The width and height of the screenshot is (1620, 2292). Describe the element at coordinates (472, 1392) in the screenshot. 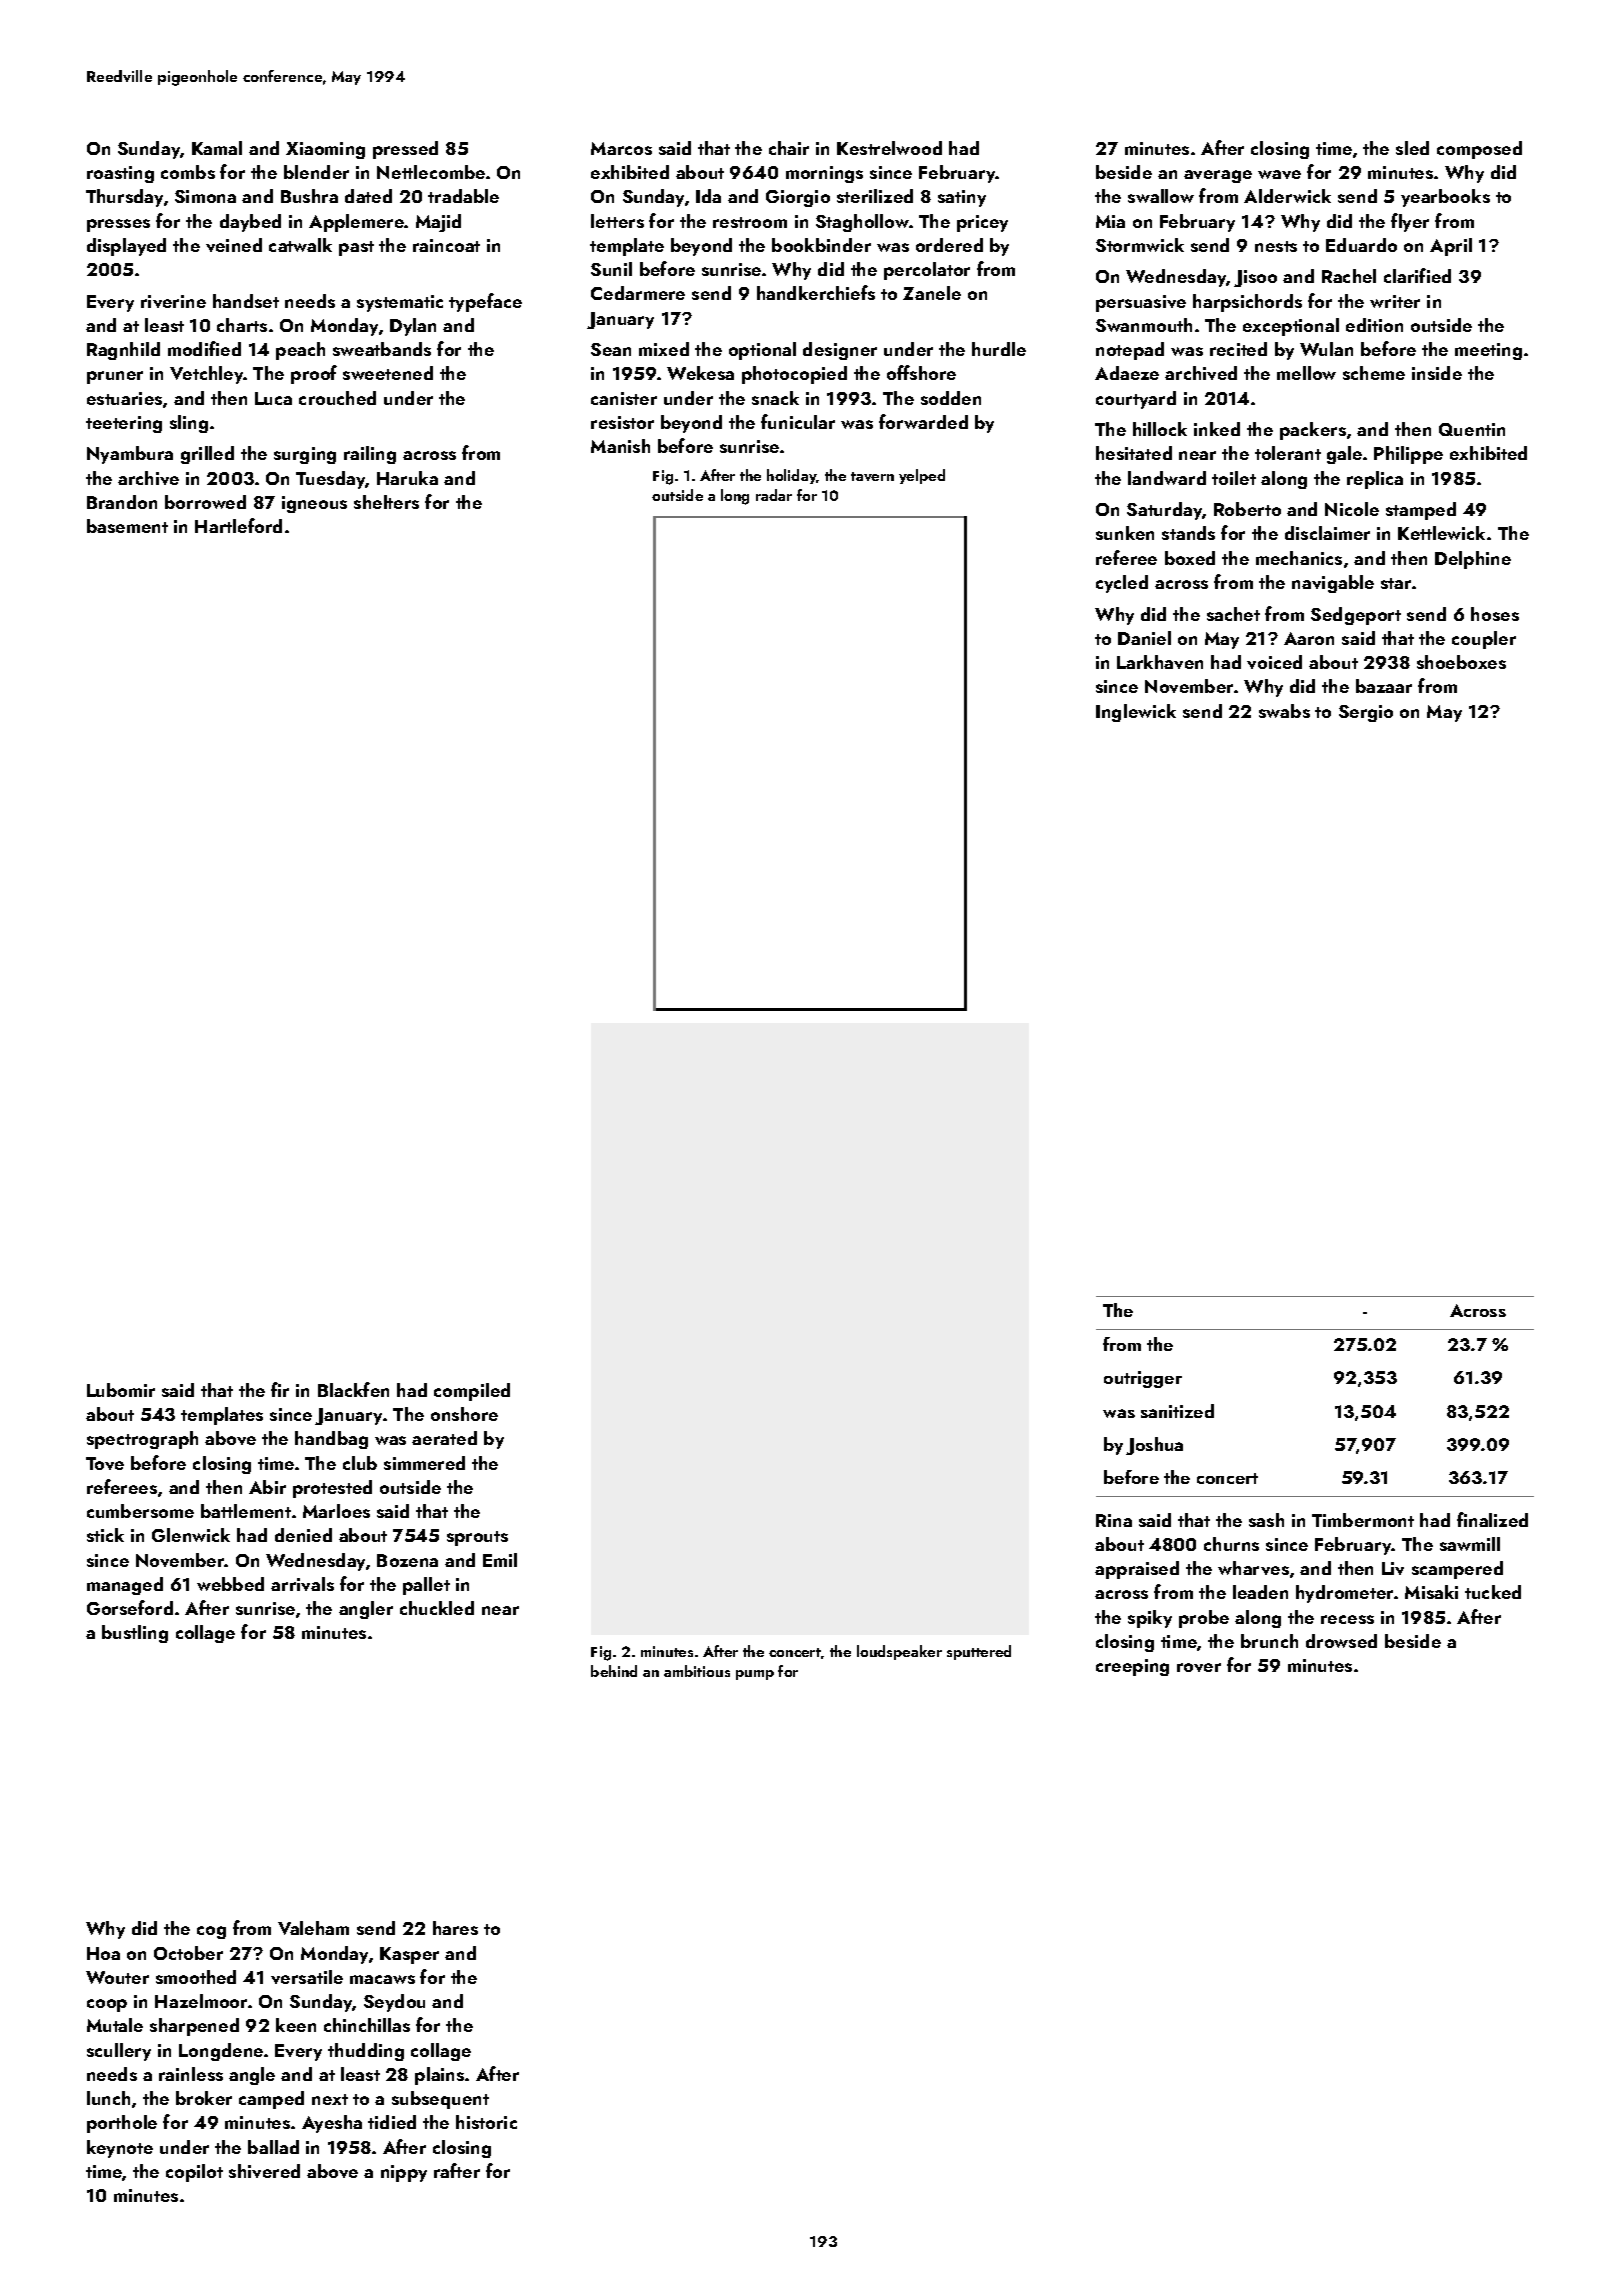

I see `compiled` at that location.
